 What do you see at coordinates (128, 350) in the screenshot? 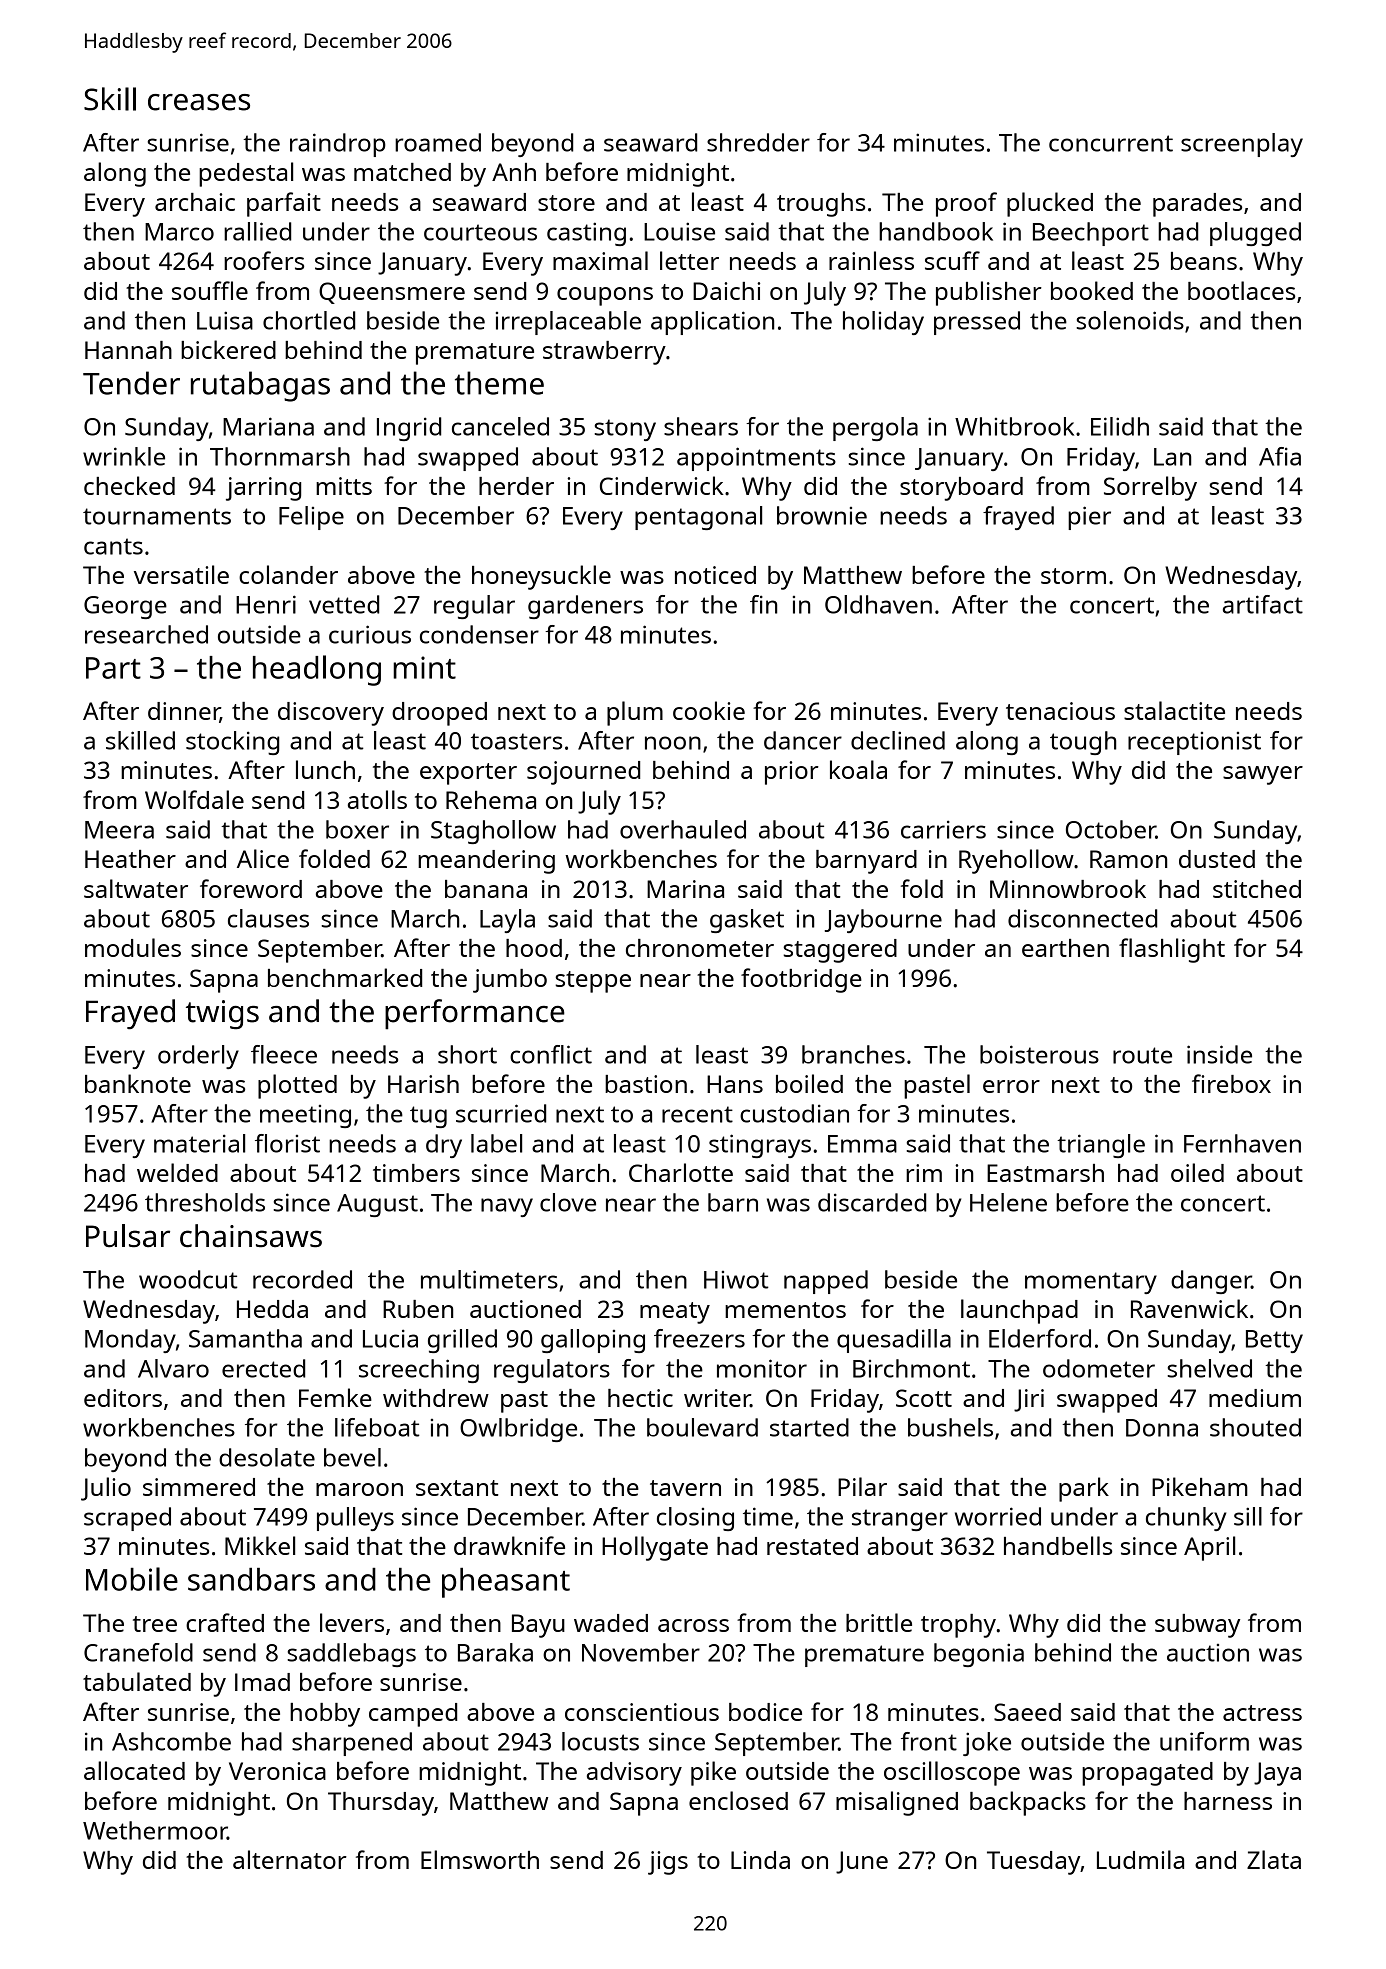
I see `Hannah` at bounding box center [128, 350].
